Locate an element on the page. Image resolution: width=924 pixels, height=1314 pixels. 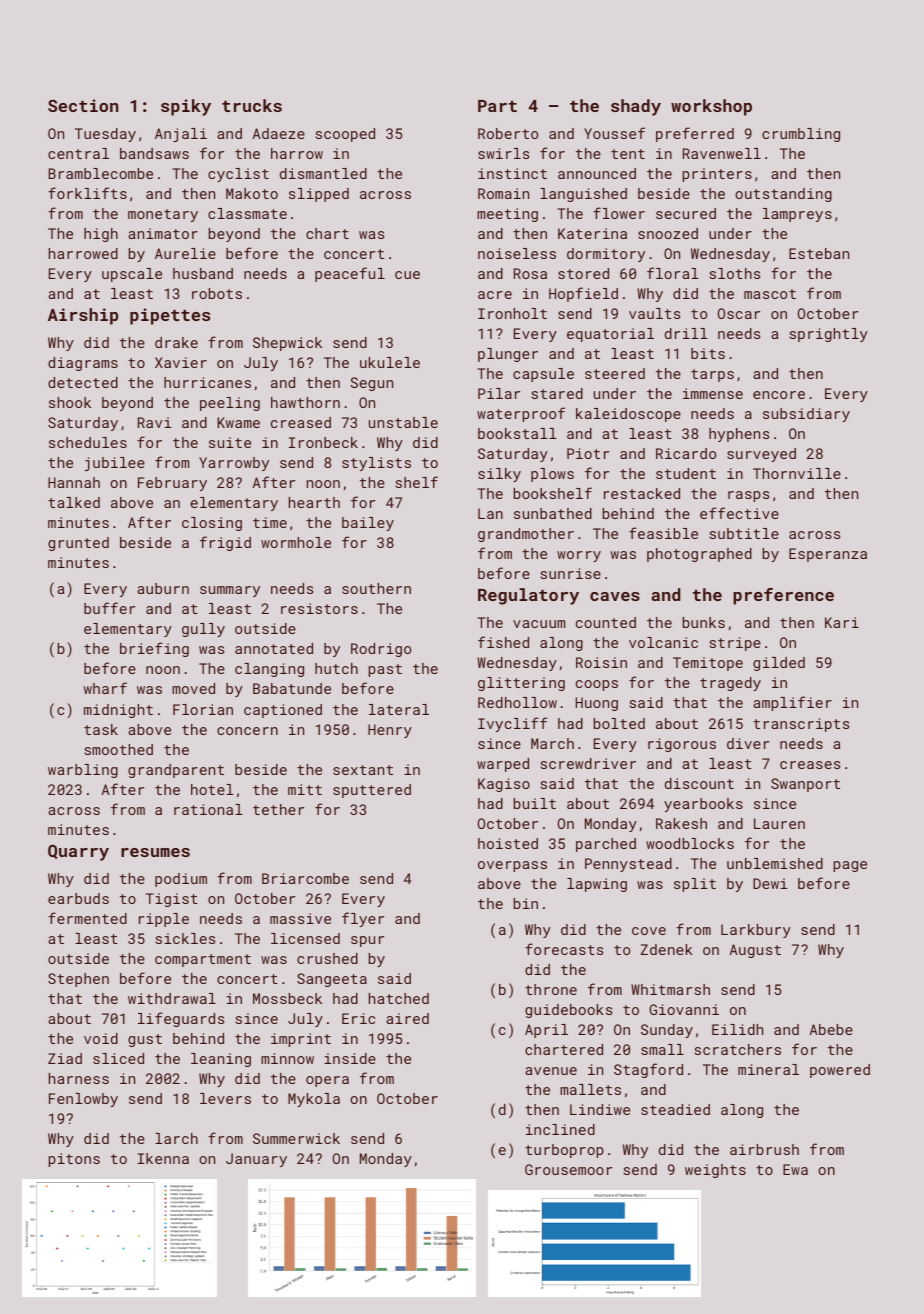
shook is located at coordinates (70, 402).
